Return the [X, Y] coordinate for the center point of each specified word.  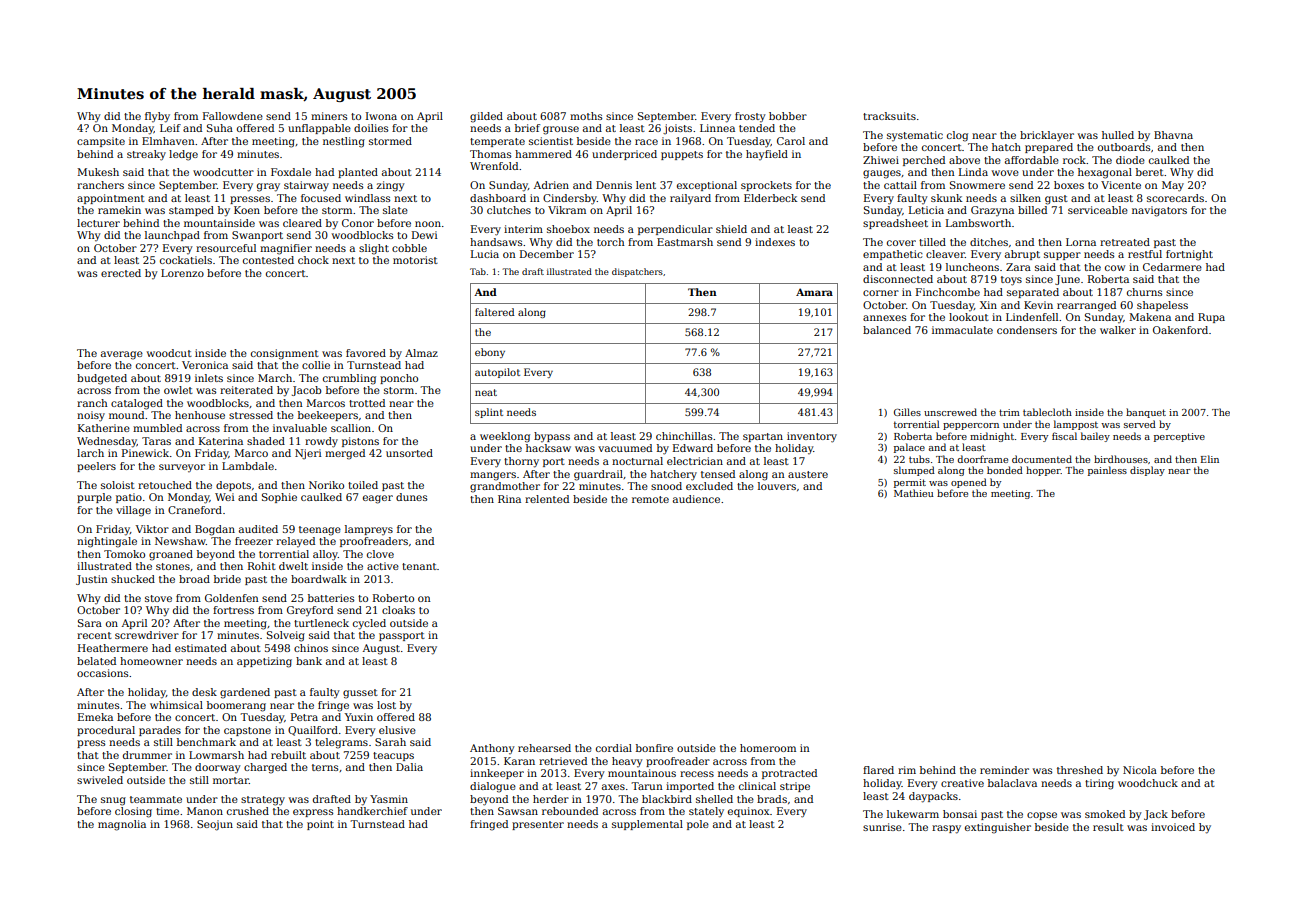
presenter [538, 825]
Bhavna [1173, 135]
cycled [369, 624]
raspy [946, 829]
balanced [887, 330]
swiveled [100, 780]
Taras [156, 441]
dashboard [498, 198]
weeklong [505, 437]
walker [1118, 330]
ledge [183, 155]
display [1147, 471]
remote [650, 499]
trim [1009, 412]
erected [121, 273]
